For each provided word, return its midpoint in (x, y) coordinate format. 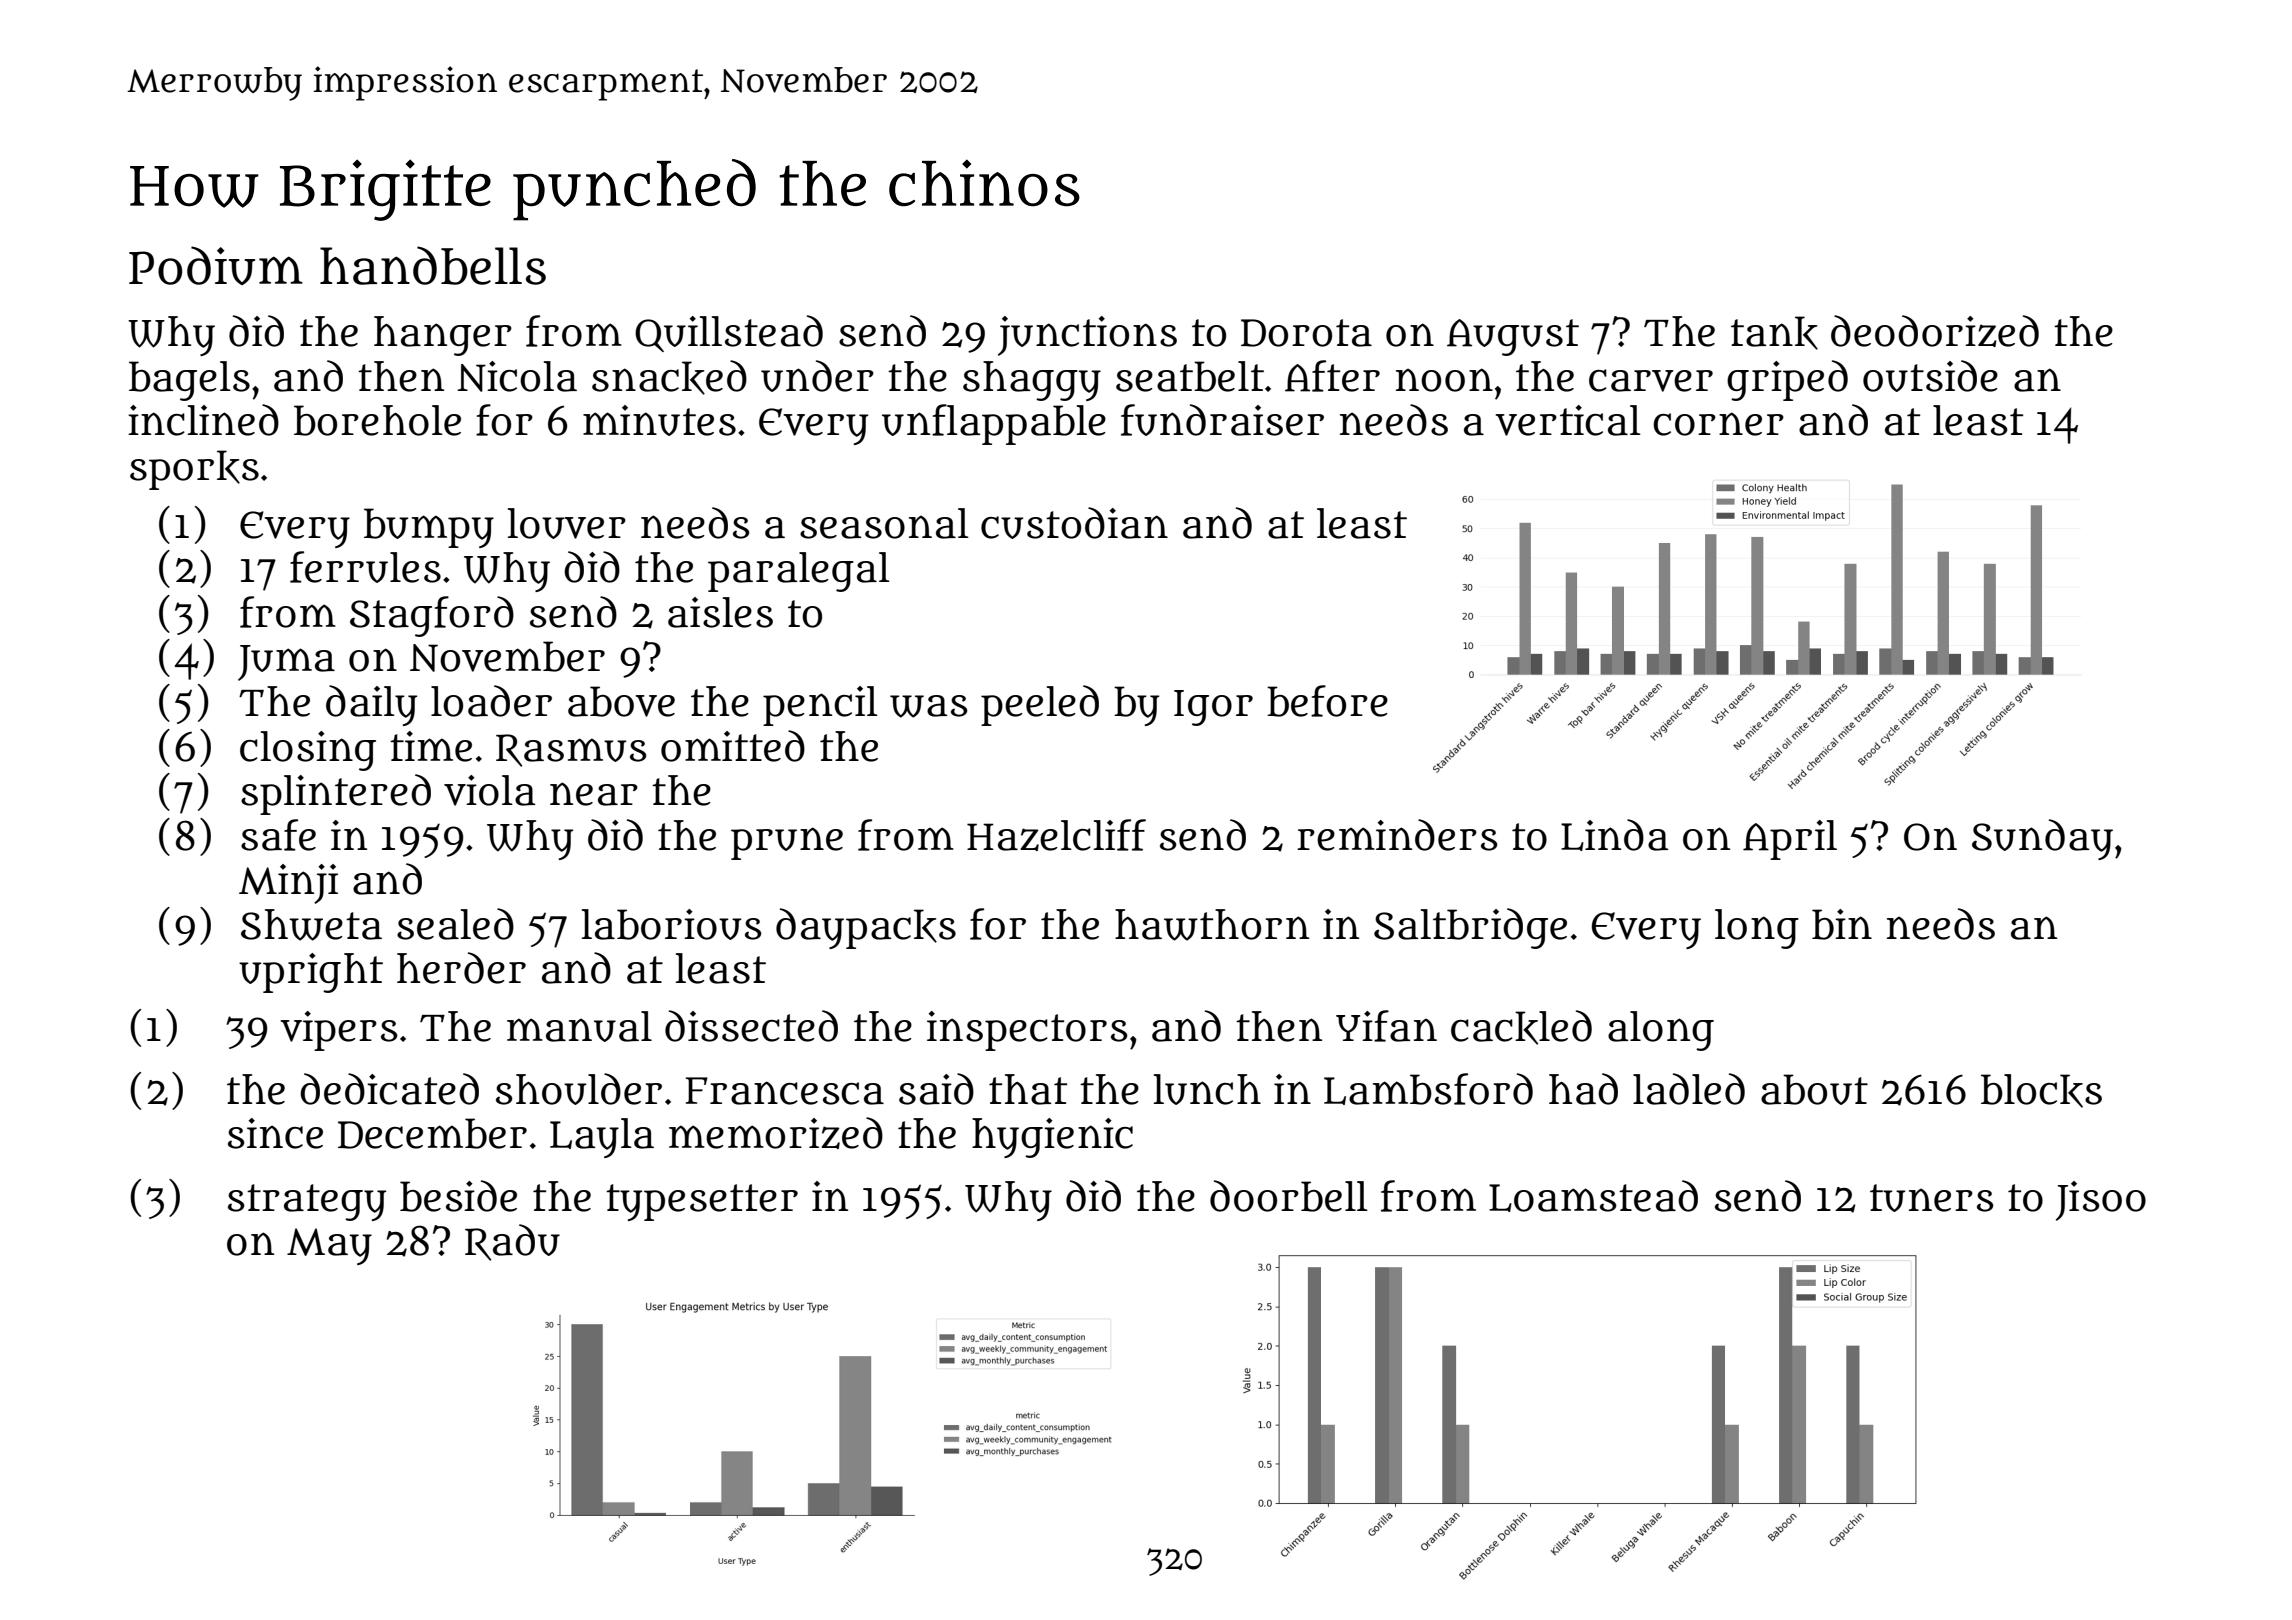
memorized (776, 1133)
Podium (216, 265)
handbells (433, 265)
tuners (1932, 1198)
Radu (512, 1242)
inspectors (1027, 1031)
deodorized (1935, 331)
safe (278, 835)
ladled (1689, 1089)
